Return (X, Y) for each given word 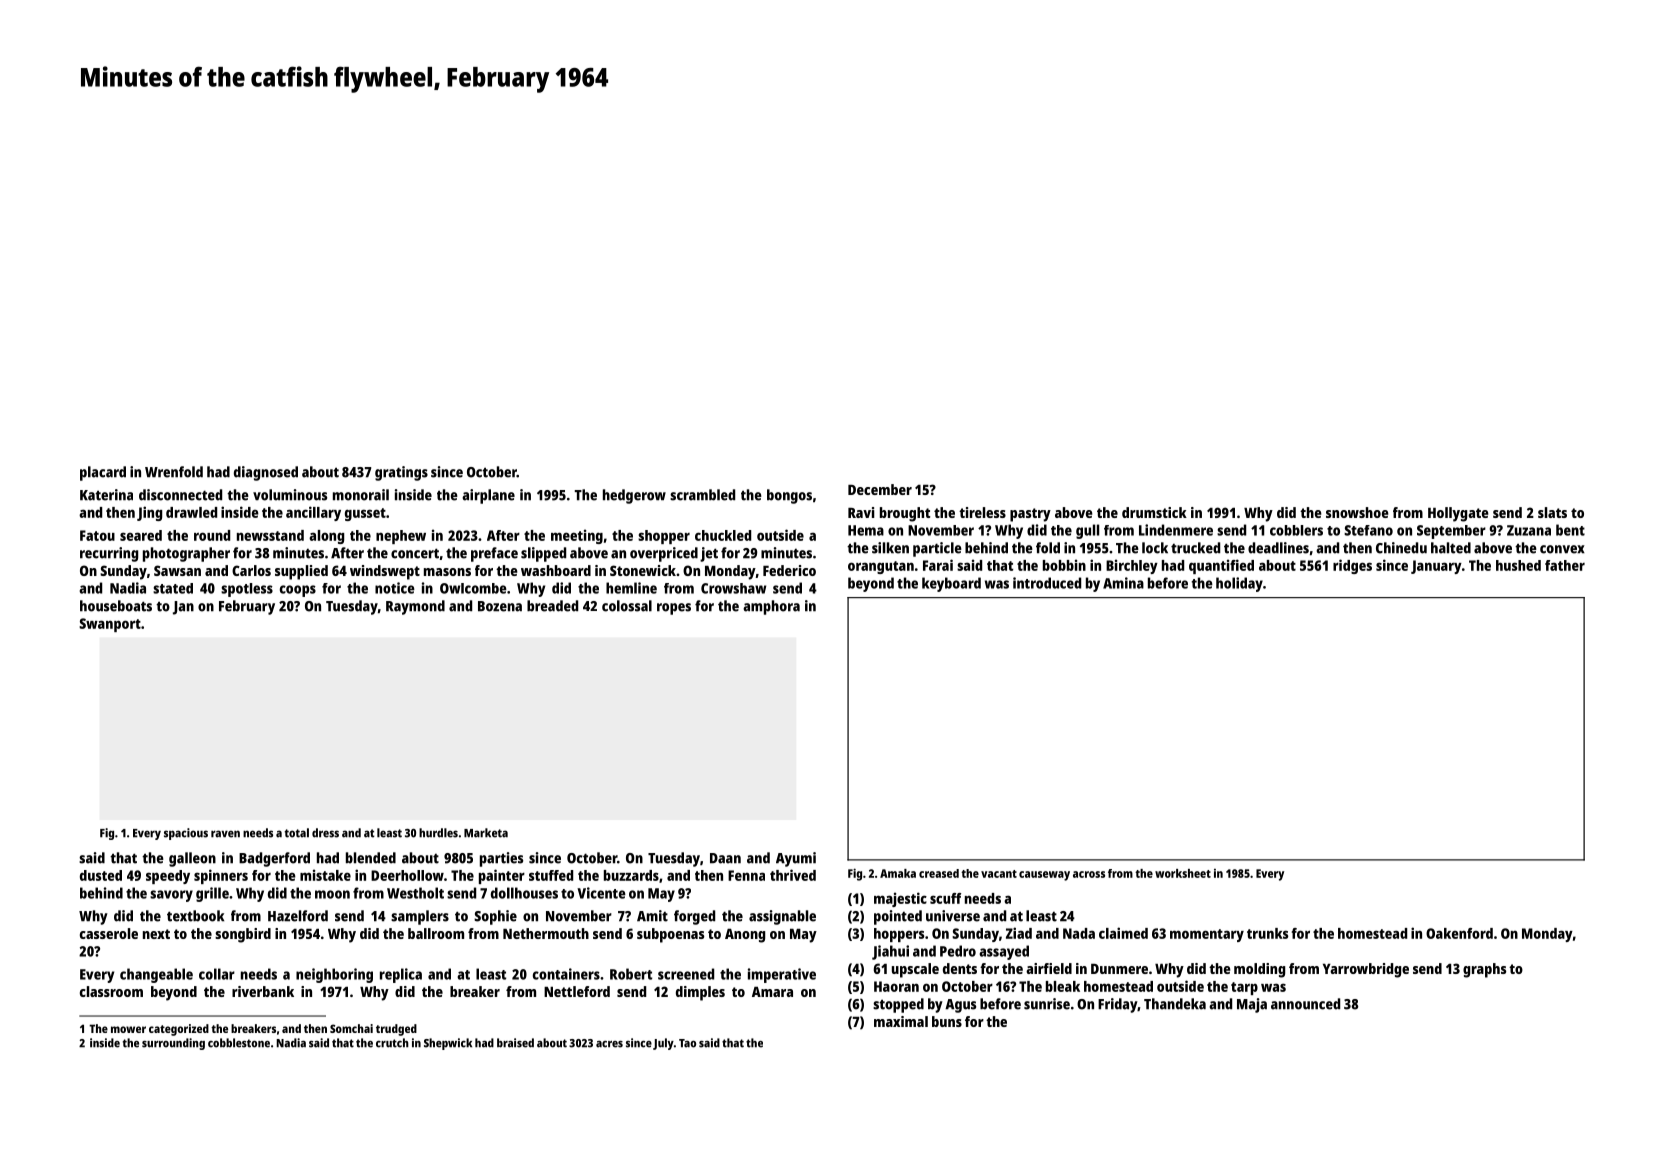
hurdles (438, 833)
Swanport (110, 625)
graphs (1484, 970)
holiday (1239, 584)
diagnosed (266, 473)
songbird (243, 935)
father (1565, 565)
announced (1305, 1004)
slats (1552, 512)
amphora (771, 607)
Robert (631, 974)
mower (128, 1029)
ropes (674, 609)
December (880, 489)
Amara (772, 991)
